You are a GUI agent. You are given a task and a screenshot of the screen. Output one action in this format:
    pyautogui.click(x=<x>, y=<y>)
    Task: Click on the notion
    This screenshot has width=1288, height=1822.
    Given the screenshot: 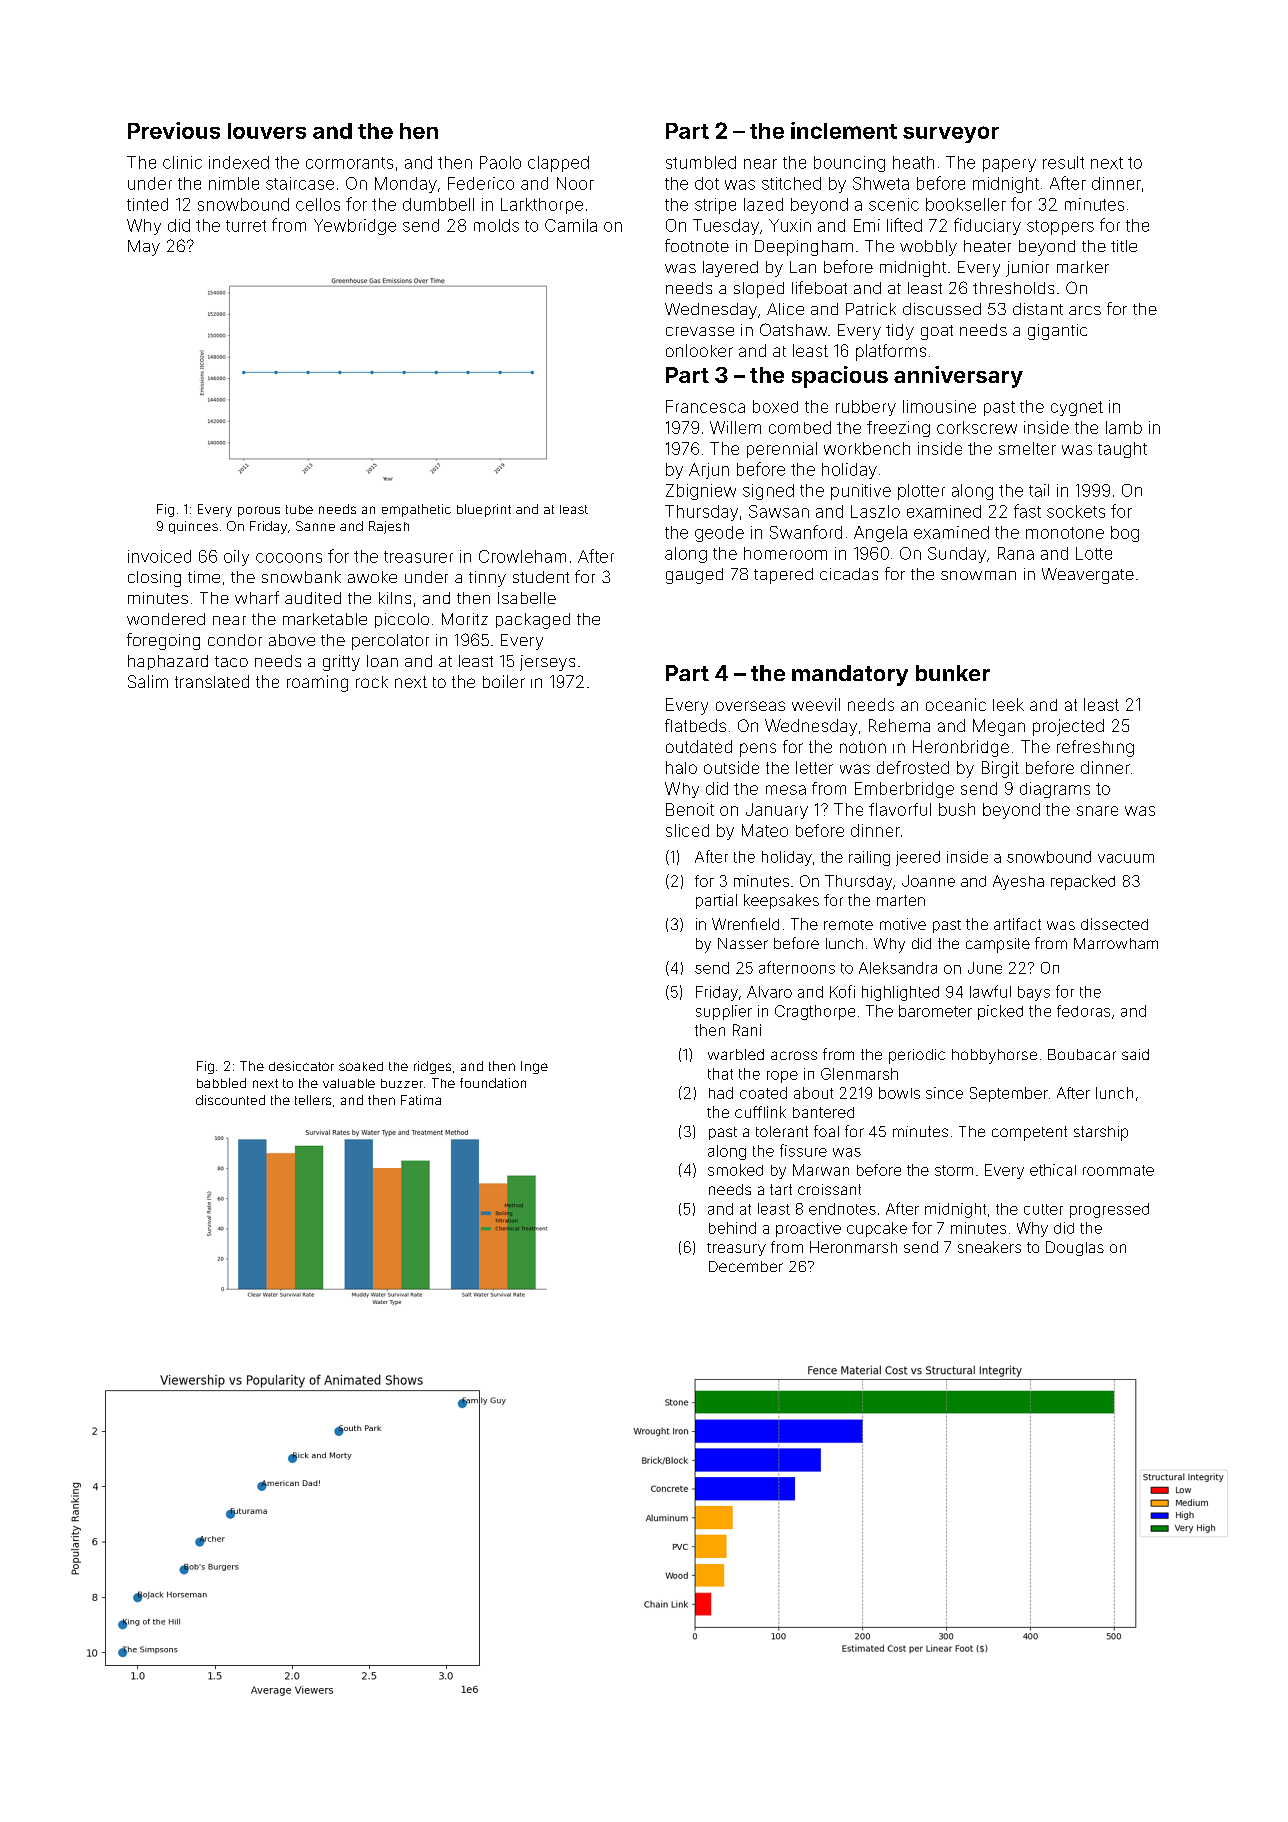 What is the action you would take?
    pyautogui.click(x=863, y=747)
